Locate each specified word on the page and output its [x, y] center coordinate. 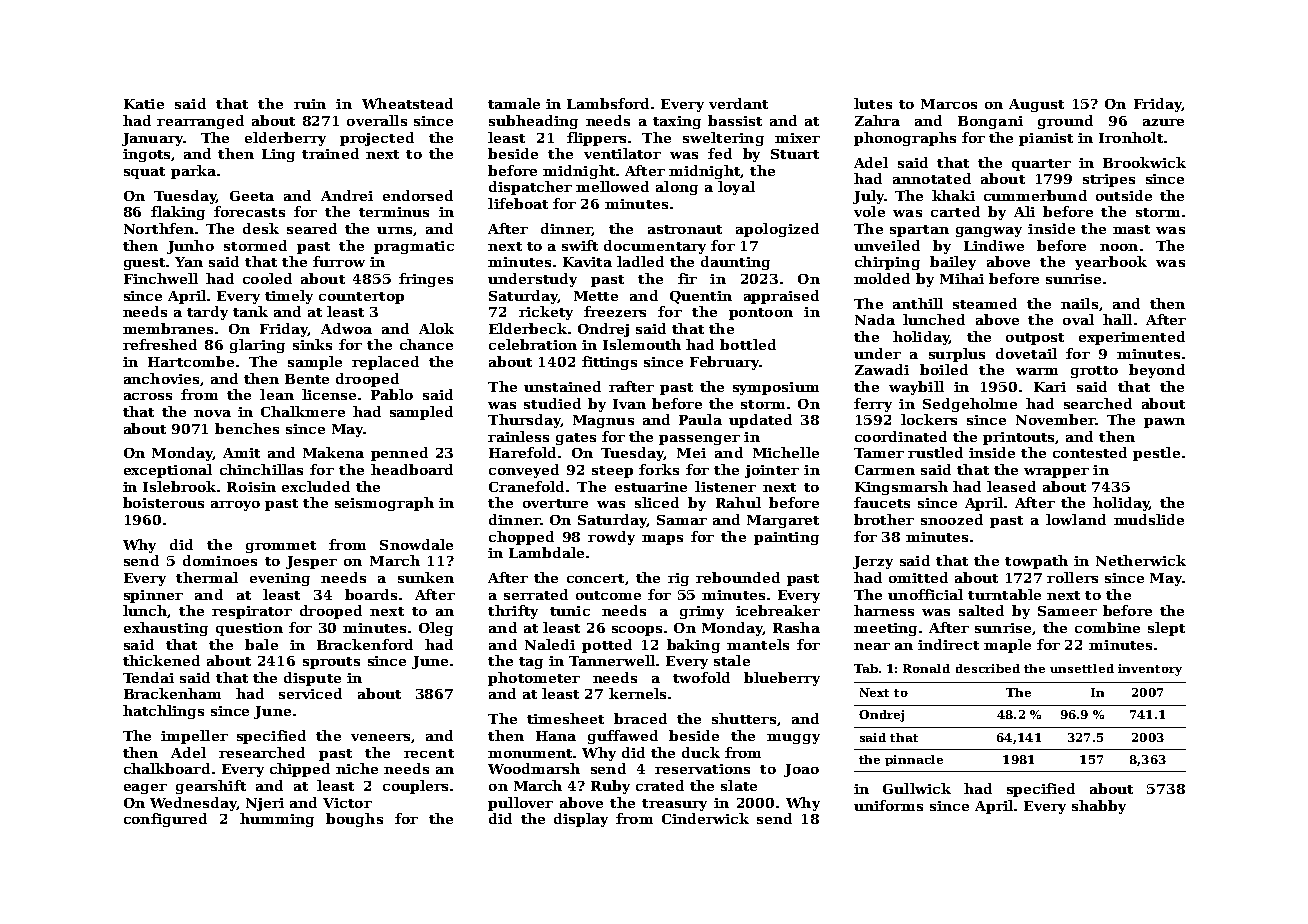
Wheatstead [407, 103]
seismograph [384, 504]
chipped [300, 770]
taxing [677, 122]
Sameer [1067, 611]
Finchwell [161, 278]
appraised [781, 297]
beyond [1157, 371]
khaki [953, 195]
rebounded [738, 577]
